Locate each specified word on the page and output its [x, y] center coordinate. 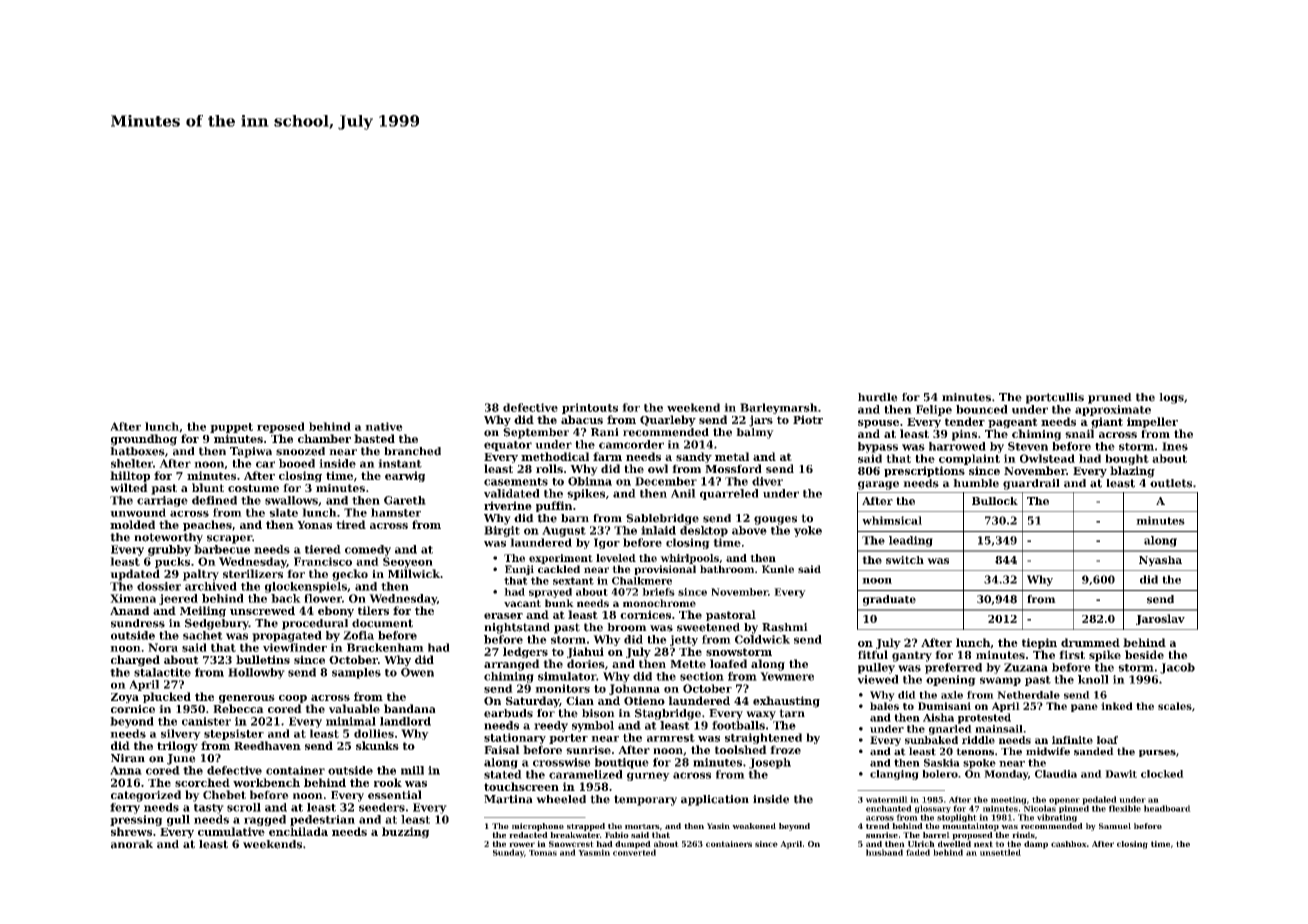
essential [395, 794]
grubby [169, 550]
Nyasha [1160, 561]
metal [732, 456]
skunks [377, 745]
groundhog [144, 440]
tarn [792, 713]
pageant [1013, 423]
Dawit [1121, 774]
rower [522, 844]
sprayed [550, 593]
